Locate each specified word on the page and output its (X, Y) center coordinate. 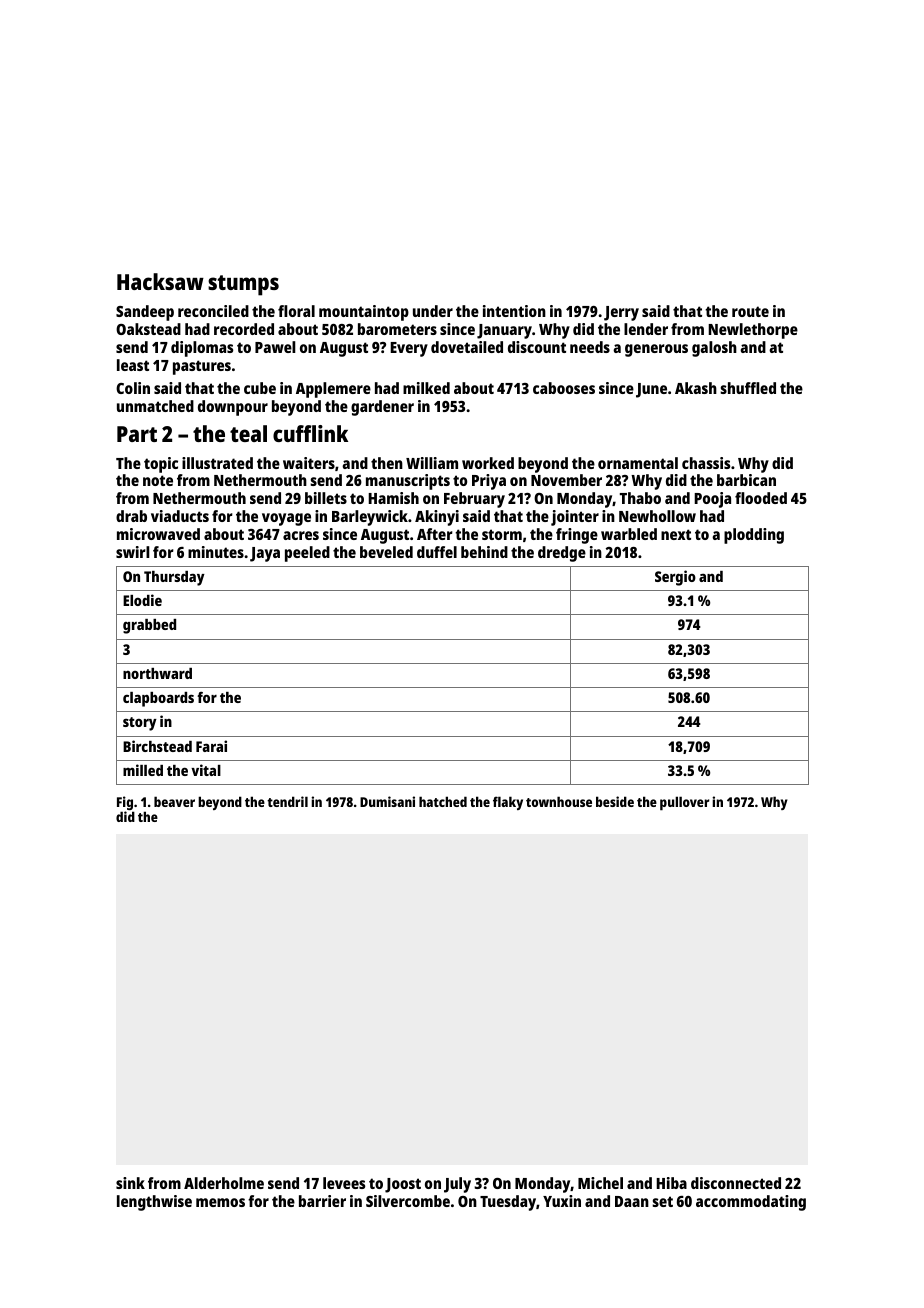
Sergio (675, 578)
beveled (386, 552)
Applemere (333, 390)
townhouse (559, 801)
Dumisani (387, 801)
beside (615, 801)
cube (260, 388)
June (651, 390)
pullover (684, 803)
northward (157, 673)
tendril (287, 801)
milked (426, 388)
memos (220, 1202)
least (133, 365)
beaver (174, 801)
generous (656, 350)
